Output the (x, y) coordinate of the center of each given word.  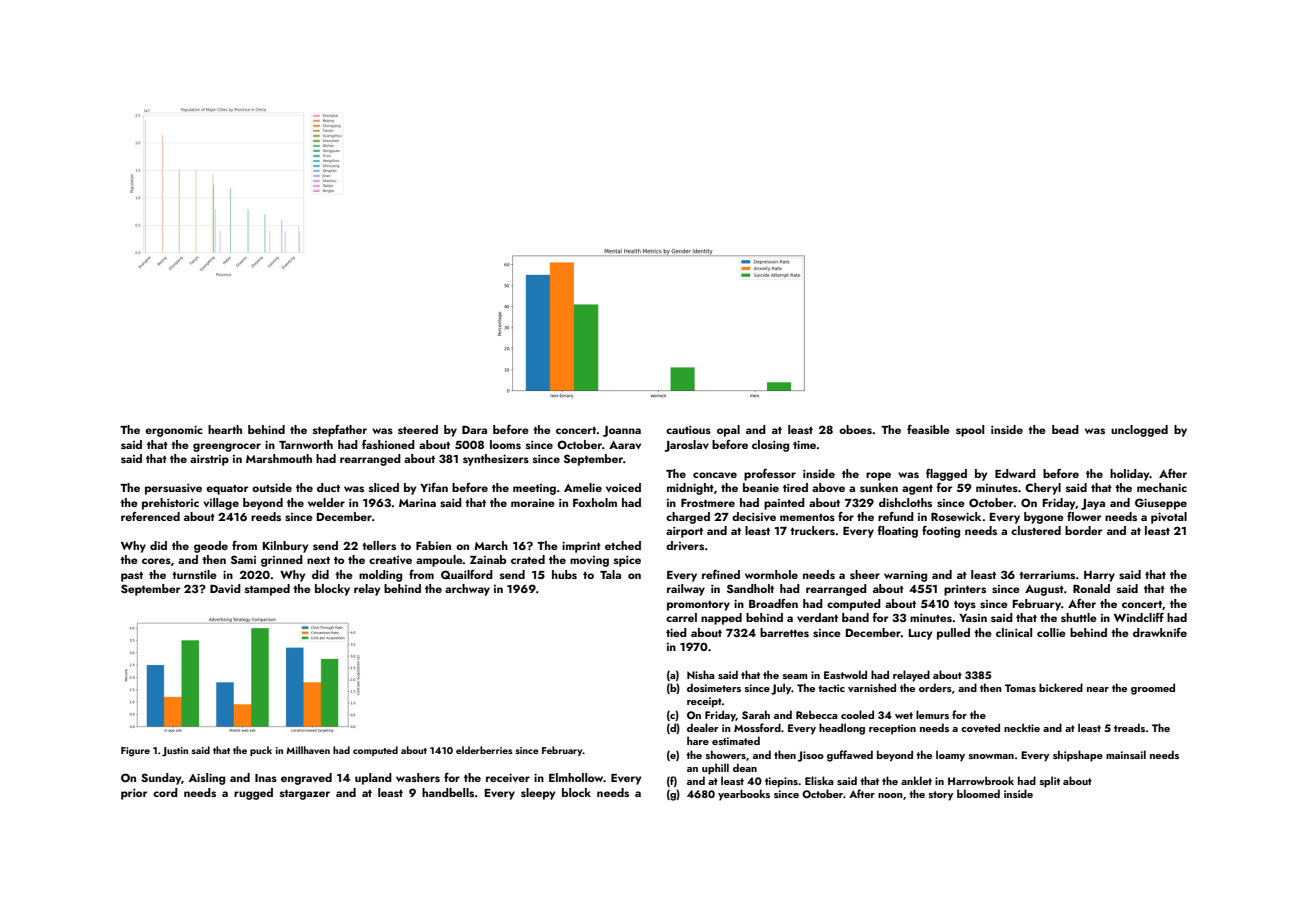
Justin (175, 752)
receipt (704, 702)
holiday (1130, 475)
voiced (623, 487)
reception (892, 729)
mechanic (1162, 487)
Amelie (583, 487)
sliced (384, 487)
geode (211, 547)
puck (261, 751)
